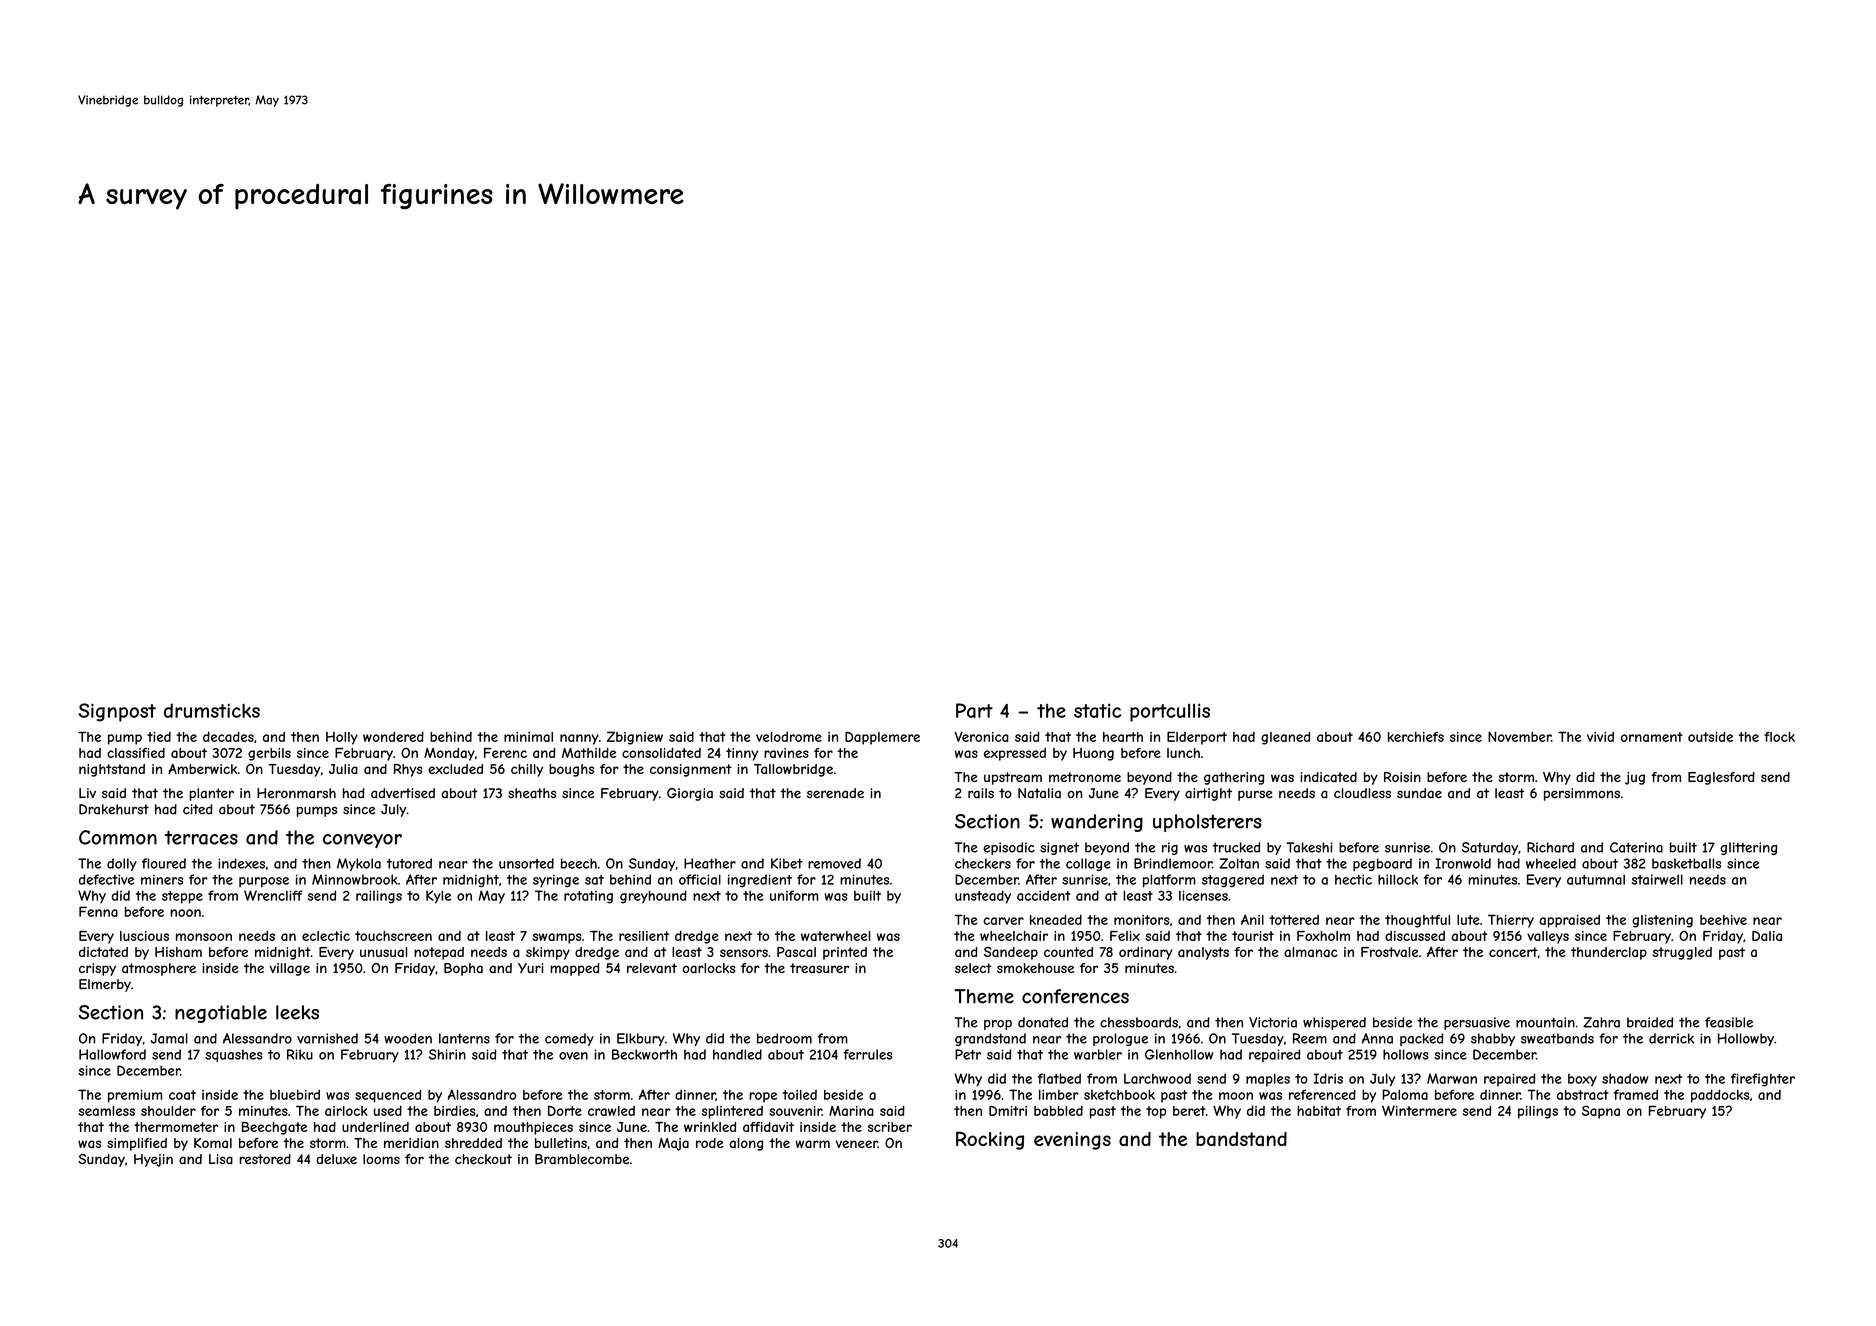 This screenshot has width=1876, height=1326. I want to click on Elmerby, so click(105, 985).
